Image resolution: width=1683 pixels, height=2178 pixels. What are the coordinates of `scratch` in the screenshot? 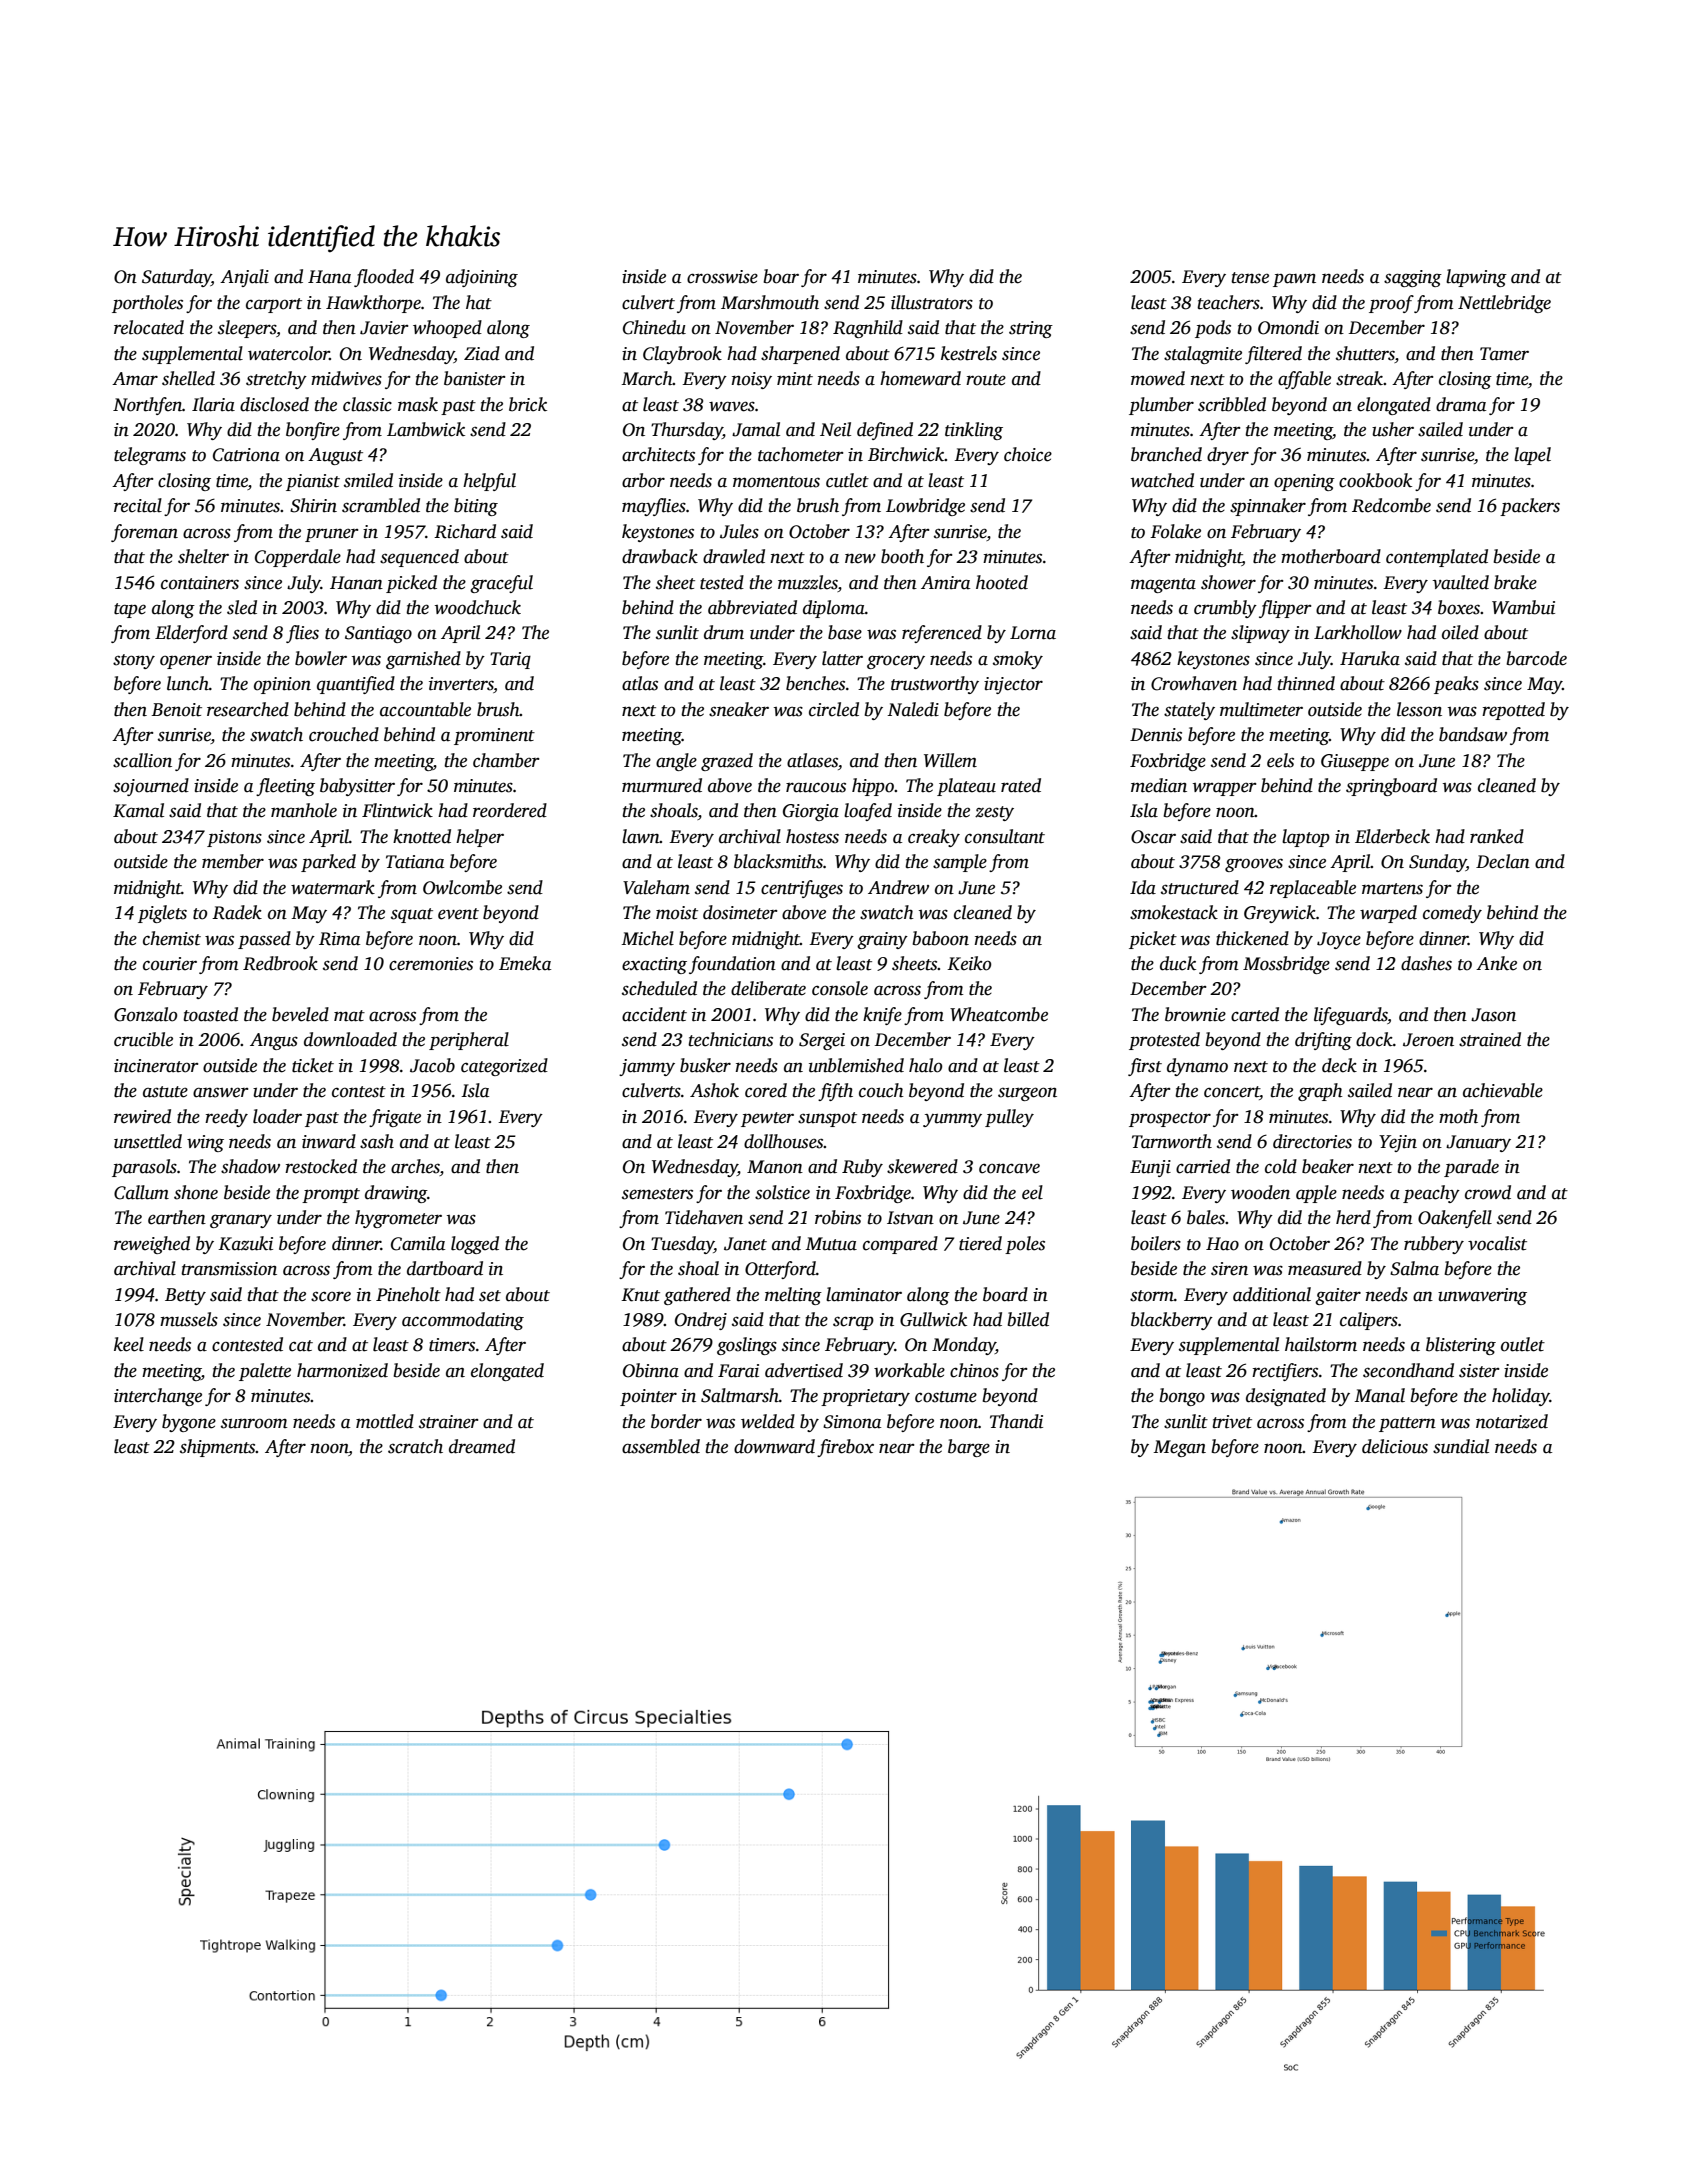 It's located at (415, 1446).
